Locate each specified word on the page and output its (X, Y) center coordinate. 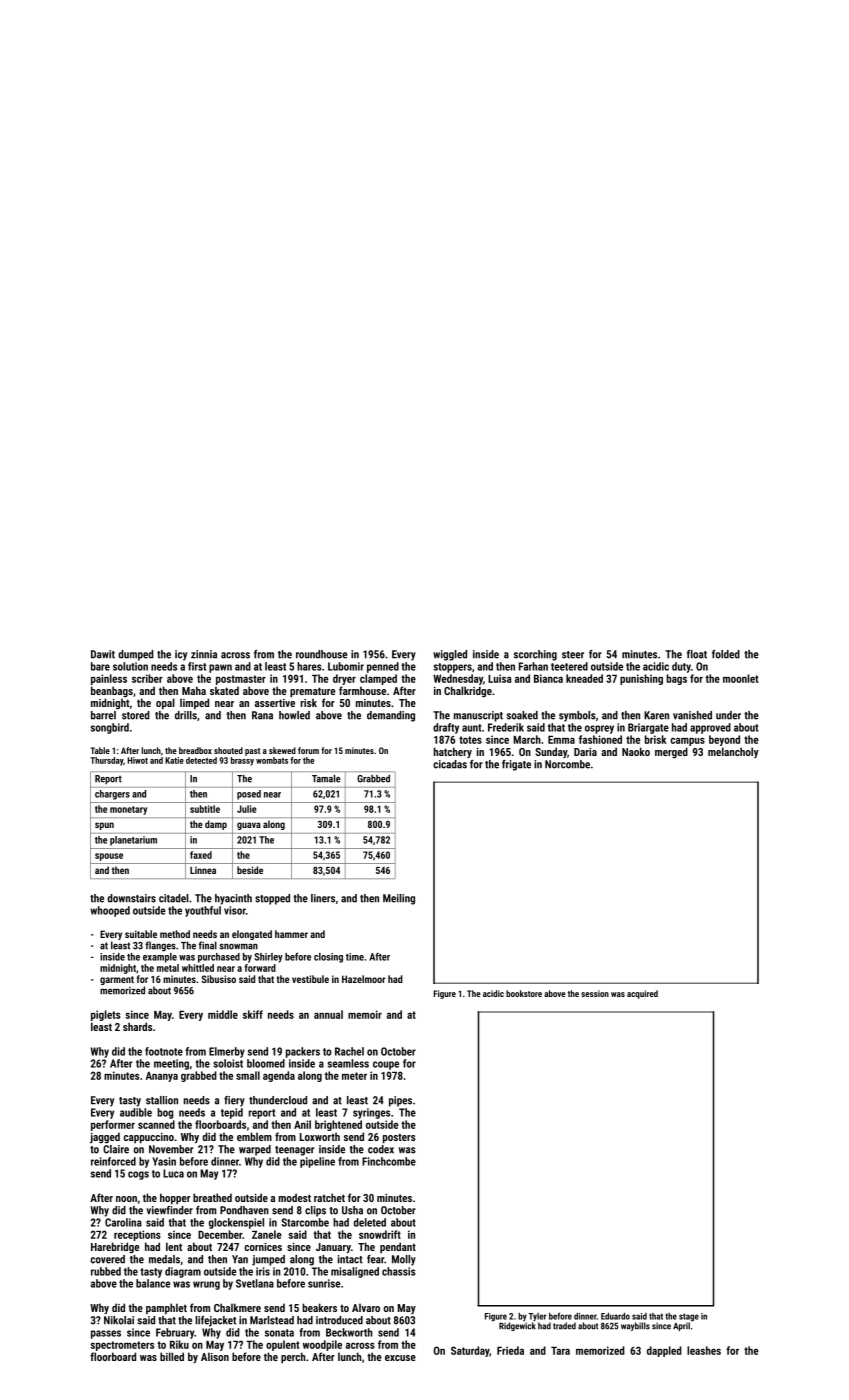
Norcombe (567, 764)
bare (100, 666)
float (697, 654)
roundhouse (321, 654)
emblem (254, 1136)
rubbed (106, 1271)
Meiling (399, 899)
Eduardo (615, 1316)
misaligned (355, 1272)
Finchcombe (389, 1161)
